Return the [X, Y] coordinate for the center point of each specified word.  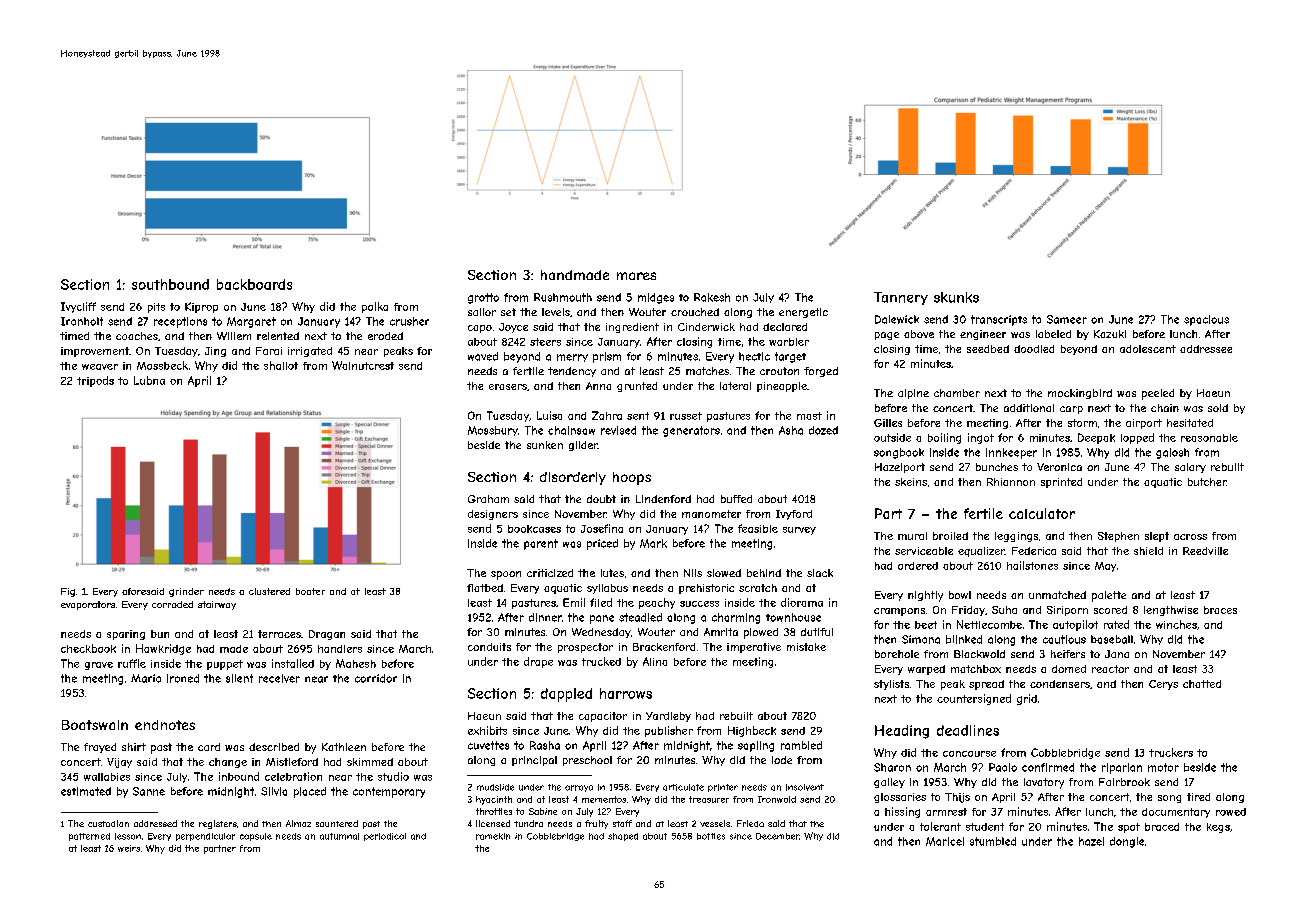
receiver [279, 678]
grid [1027, 699]
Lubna [149, 380]
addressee [1206, 349]
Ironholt [82, 321]
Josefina [602, 528]
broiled [950, 536]
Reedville [1205, 551]
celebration [293, 776]
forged [821, 372]
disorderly [573, 478]
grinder [186, 592]
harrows [626, 693]
